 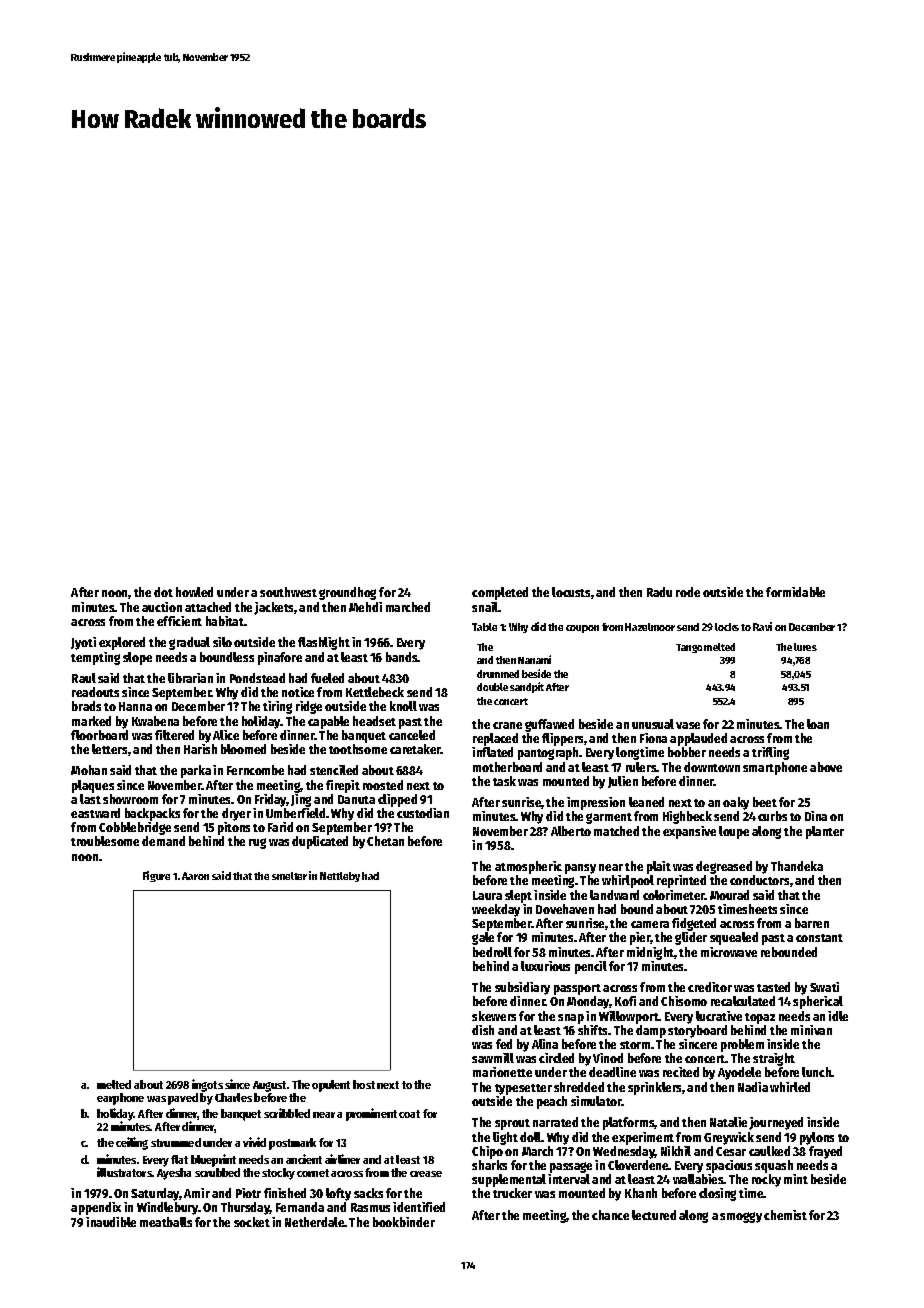 What do you see at coordinates (111, 1222) in the screenshot?
I see `inaudible` at bounding box center [111, 1222].
